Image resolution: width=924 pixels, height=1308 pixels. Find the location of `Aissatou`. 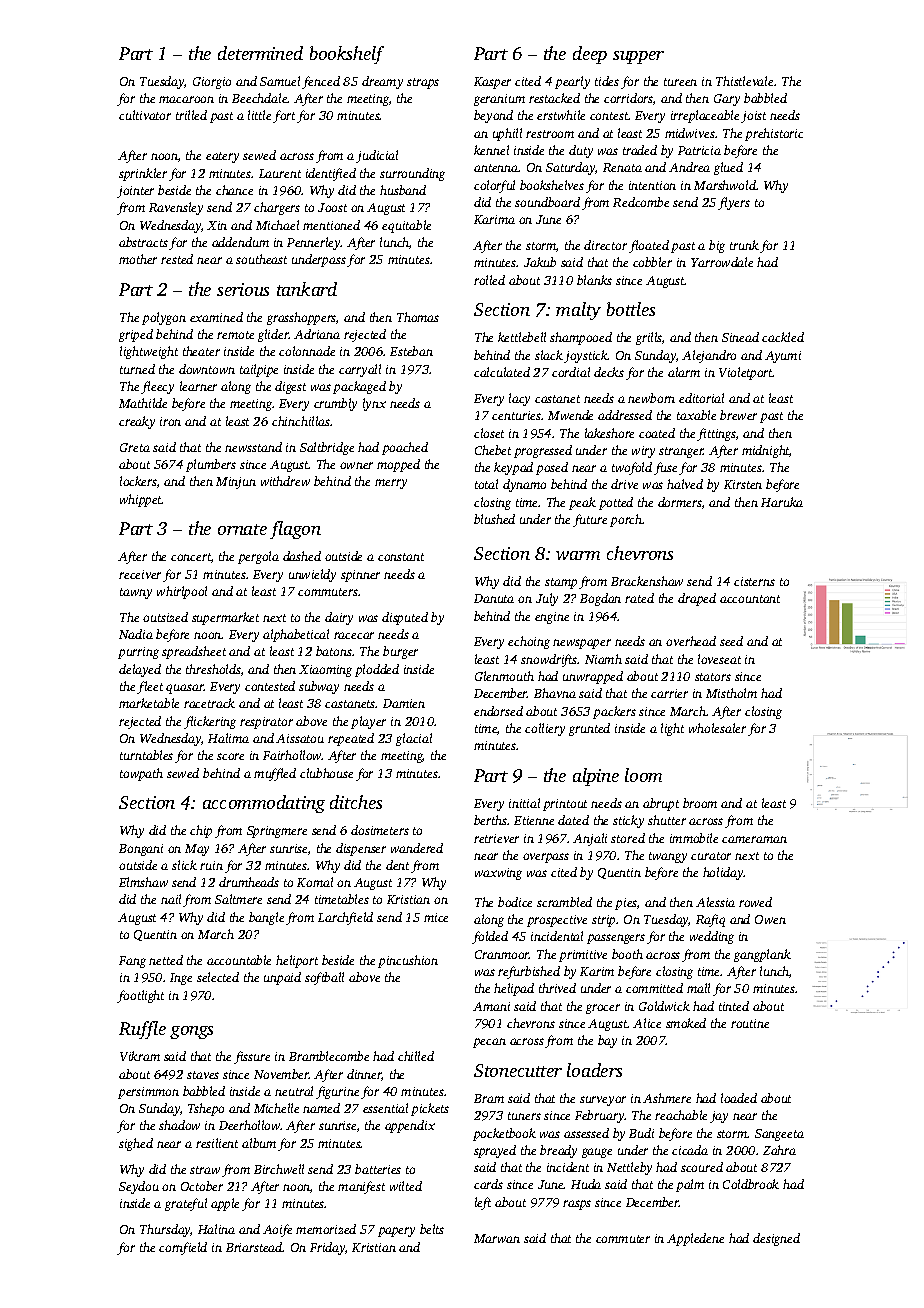

Aissatou is located at coordinates (300, 738).
